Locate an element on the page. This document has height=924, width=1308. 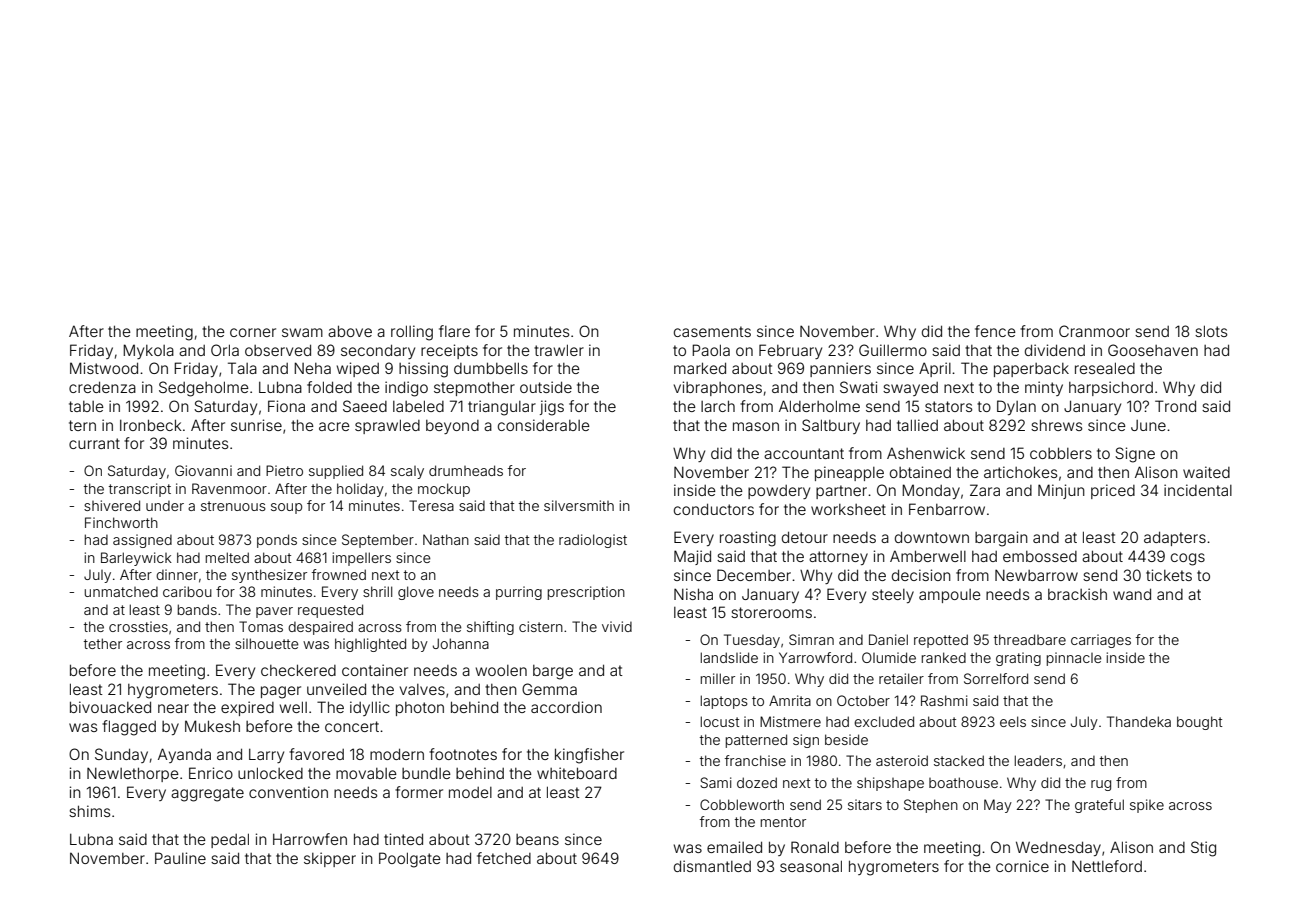
resealed is located at coordinates (1105, 368).
